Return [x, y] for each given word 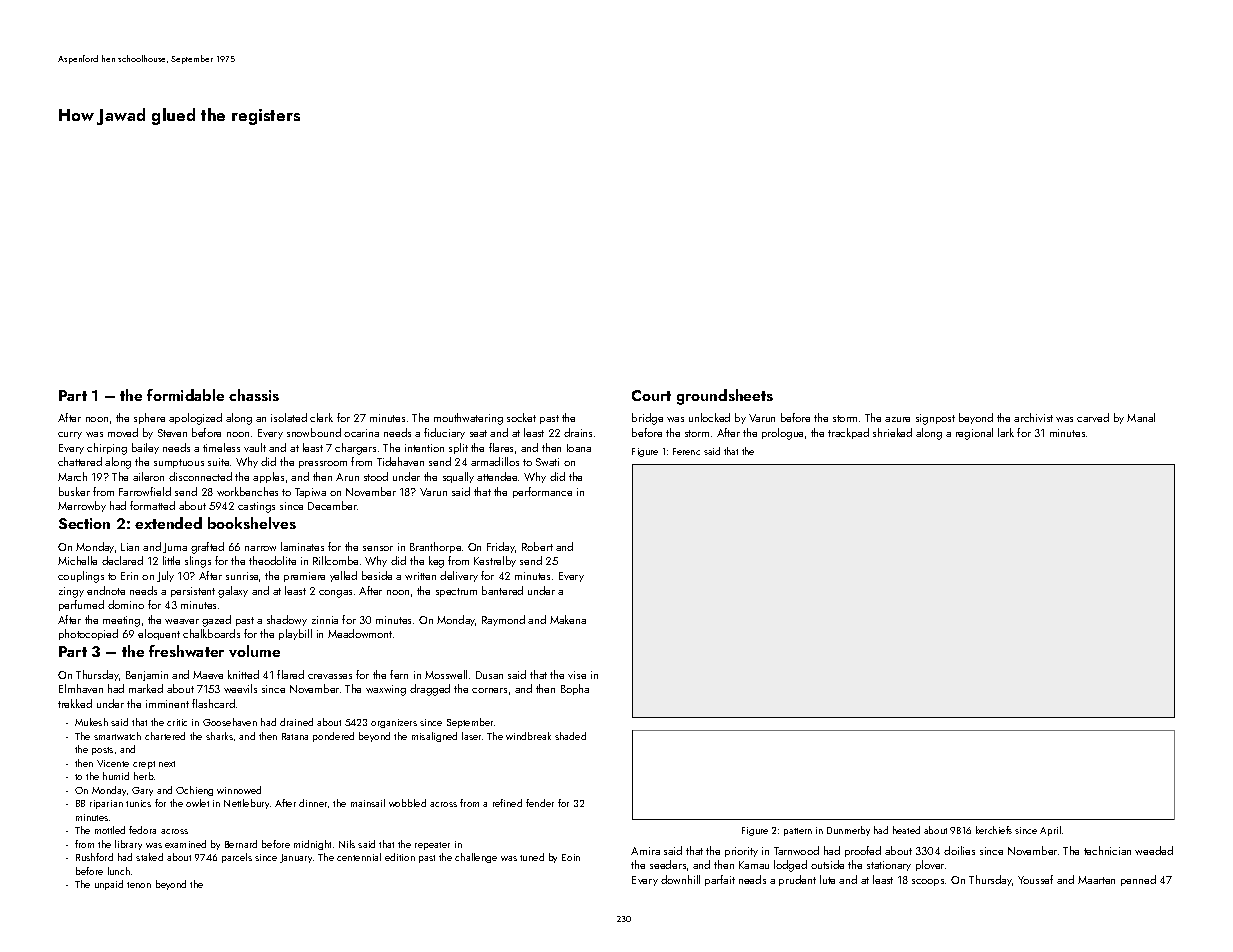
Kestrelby [495, 561]
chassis [254, 395]
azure [897, 419]
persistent [193, 592]
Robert [537, 546]
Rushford [94, 857]
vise [577, 675]
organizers [394, 723]
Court [651, 395]
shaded [570, 736]
